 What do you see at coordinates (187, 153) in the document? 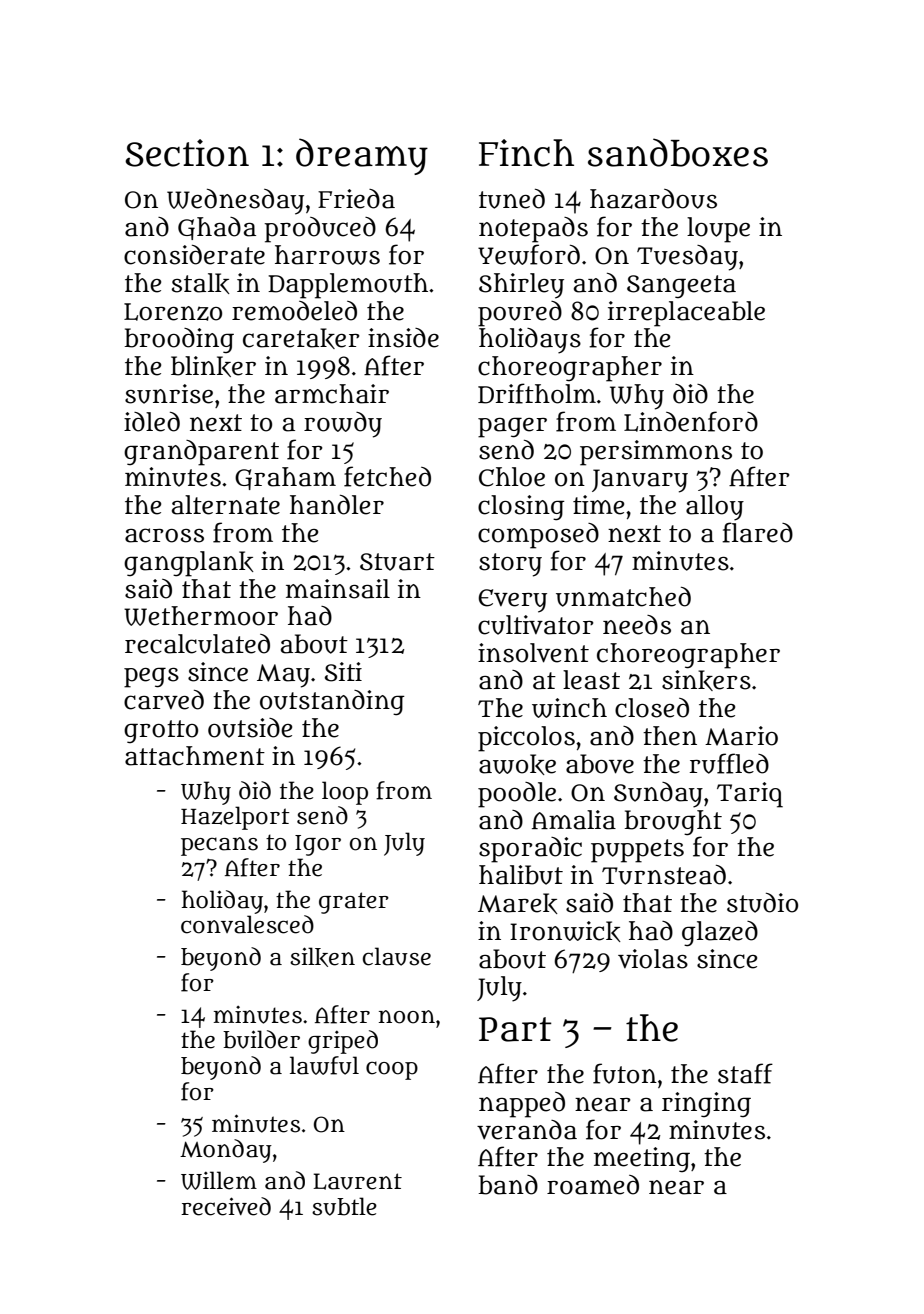
I see `Section` at bounding box center [187, 153].
